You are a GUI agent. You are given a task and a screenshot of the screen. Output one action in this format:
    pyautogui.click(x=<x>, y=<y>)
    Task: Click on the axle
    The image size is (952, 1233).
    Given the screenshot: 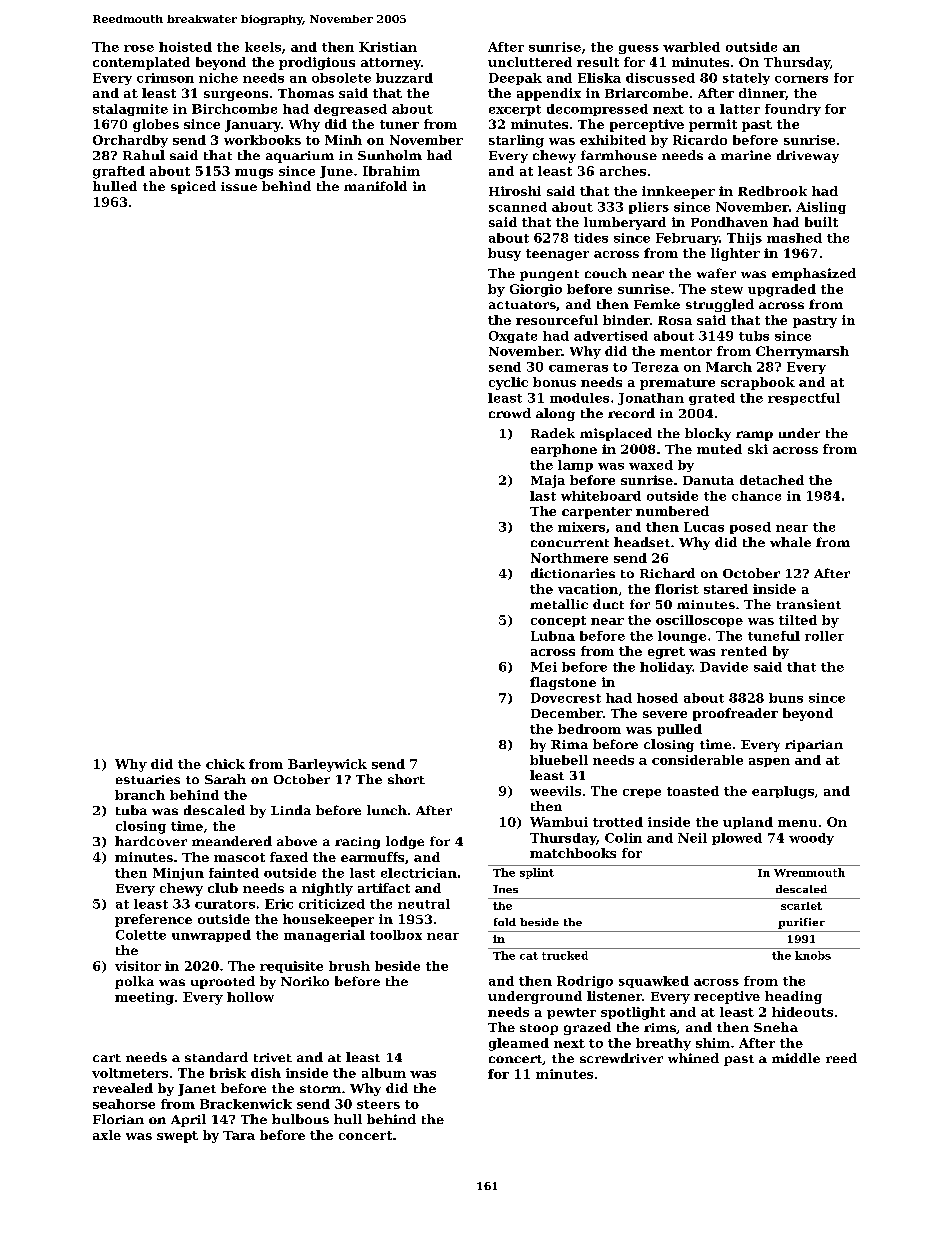 What is the action you would take?
    pyautogui.click(x=107, y=1135)
